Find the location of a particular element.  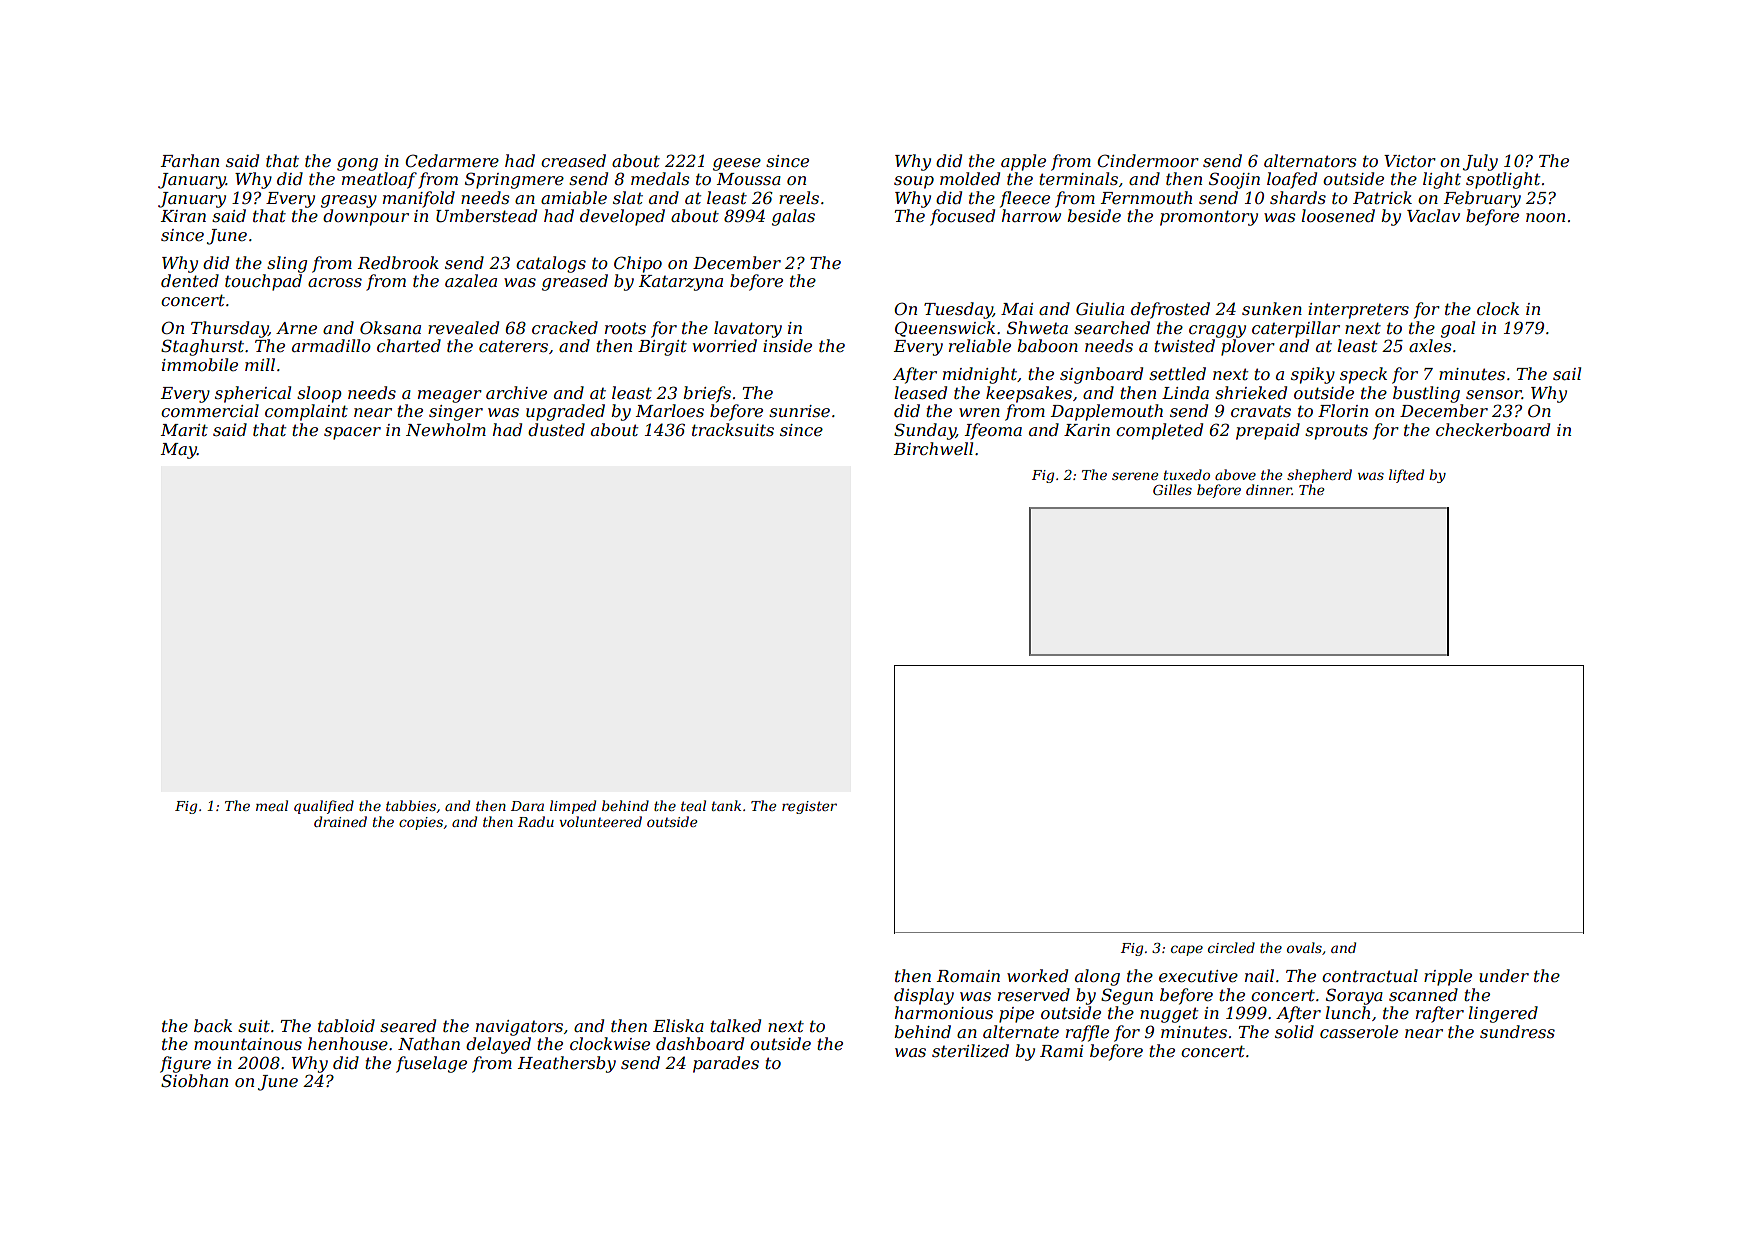

harrow is located at coordinates (1031, 215).
